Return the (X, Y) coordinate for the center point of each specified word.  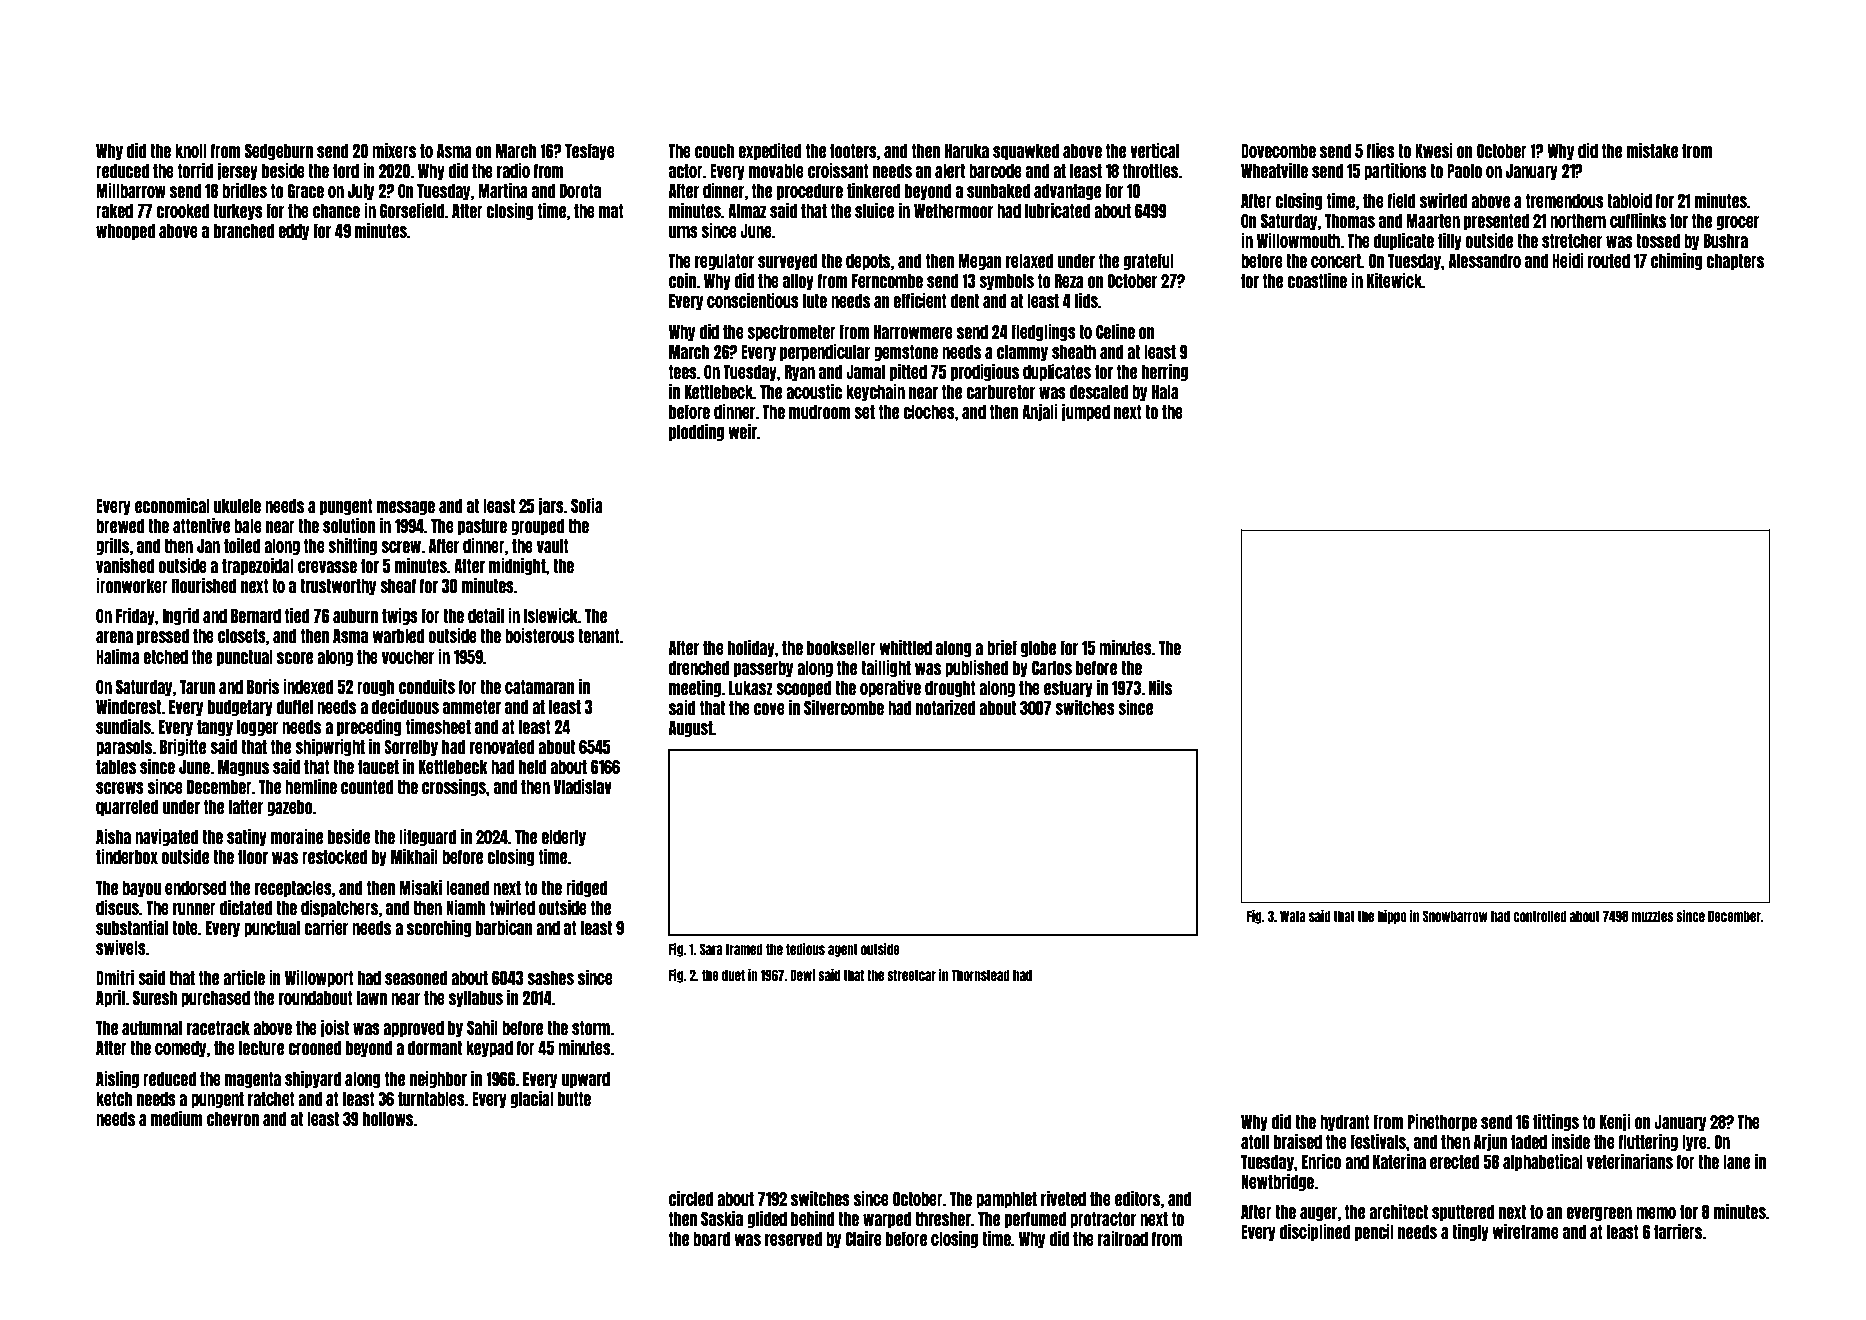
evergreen (1599, 1214)
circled (691, 1198)
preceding (369, 727)
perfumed (1035, 1220)
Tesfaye (590, 152)
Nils (1160, 687)
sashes (550, 978)
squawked (1026, 152)
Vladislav (583, 786)
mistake (1652, 150)
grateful (1149, 262)
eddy (293, 232)
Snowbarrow (1455, 916)
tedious (805, 949)
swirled (1444, 200)
